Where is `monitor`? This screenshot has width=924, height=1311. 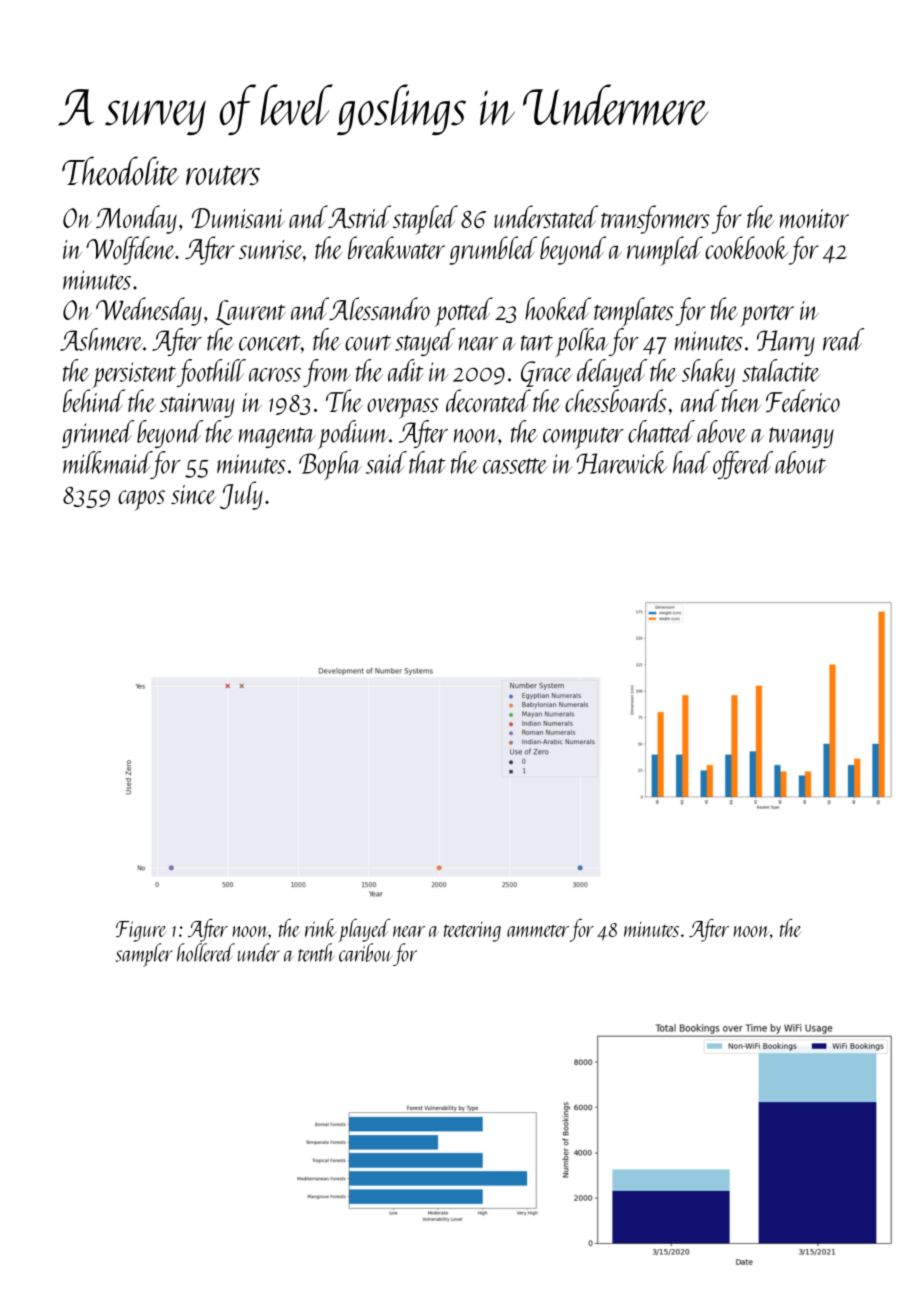
monitor is located at coordinates (814, 218).
